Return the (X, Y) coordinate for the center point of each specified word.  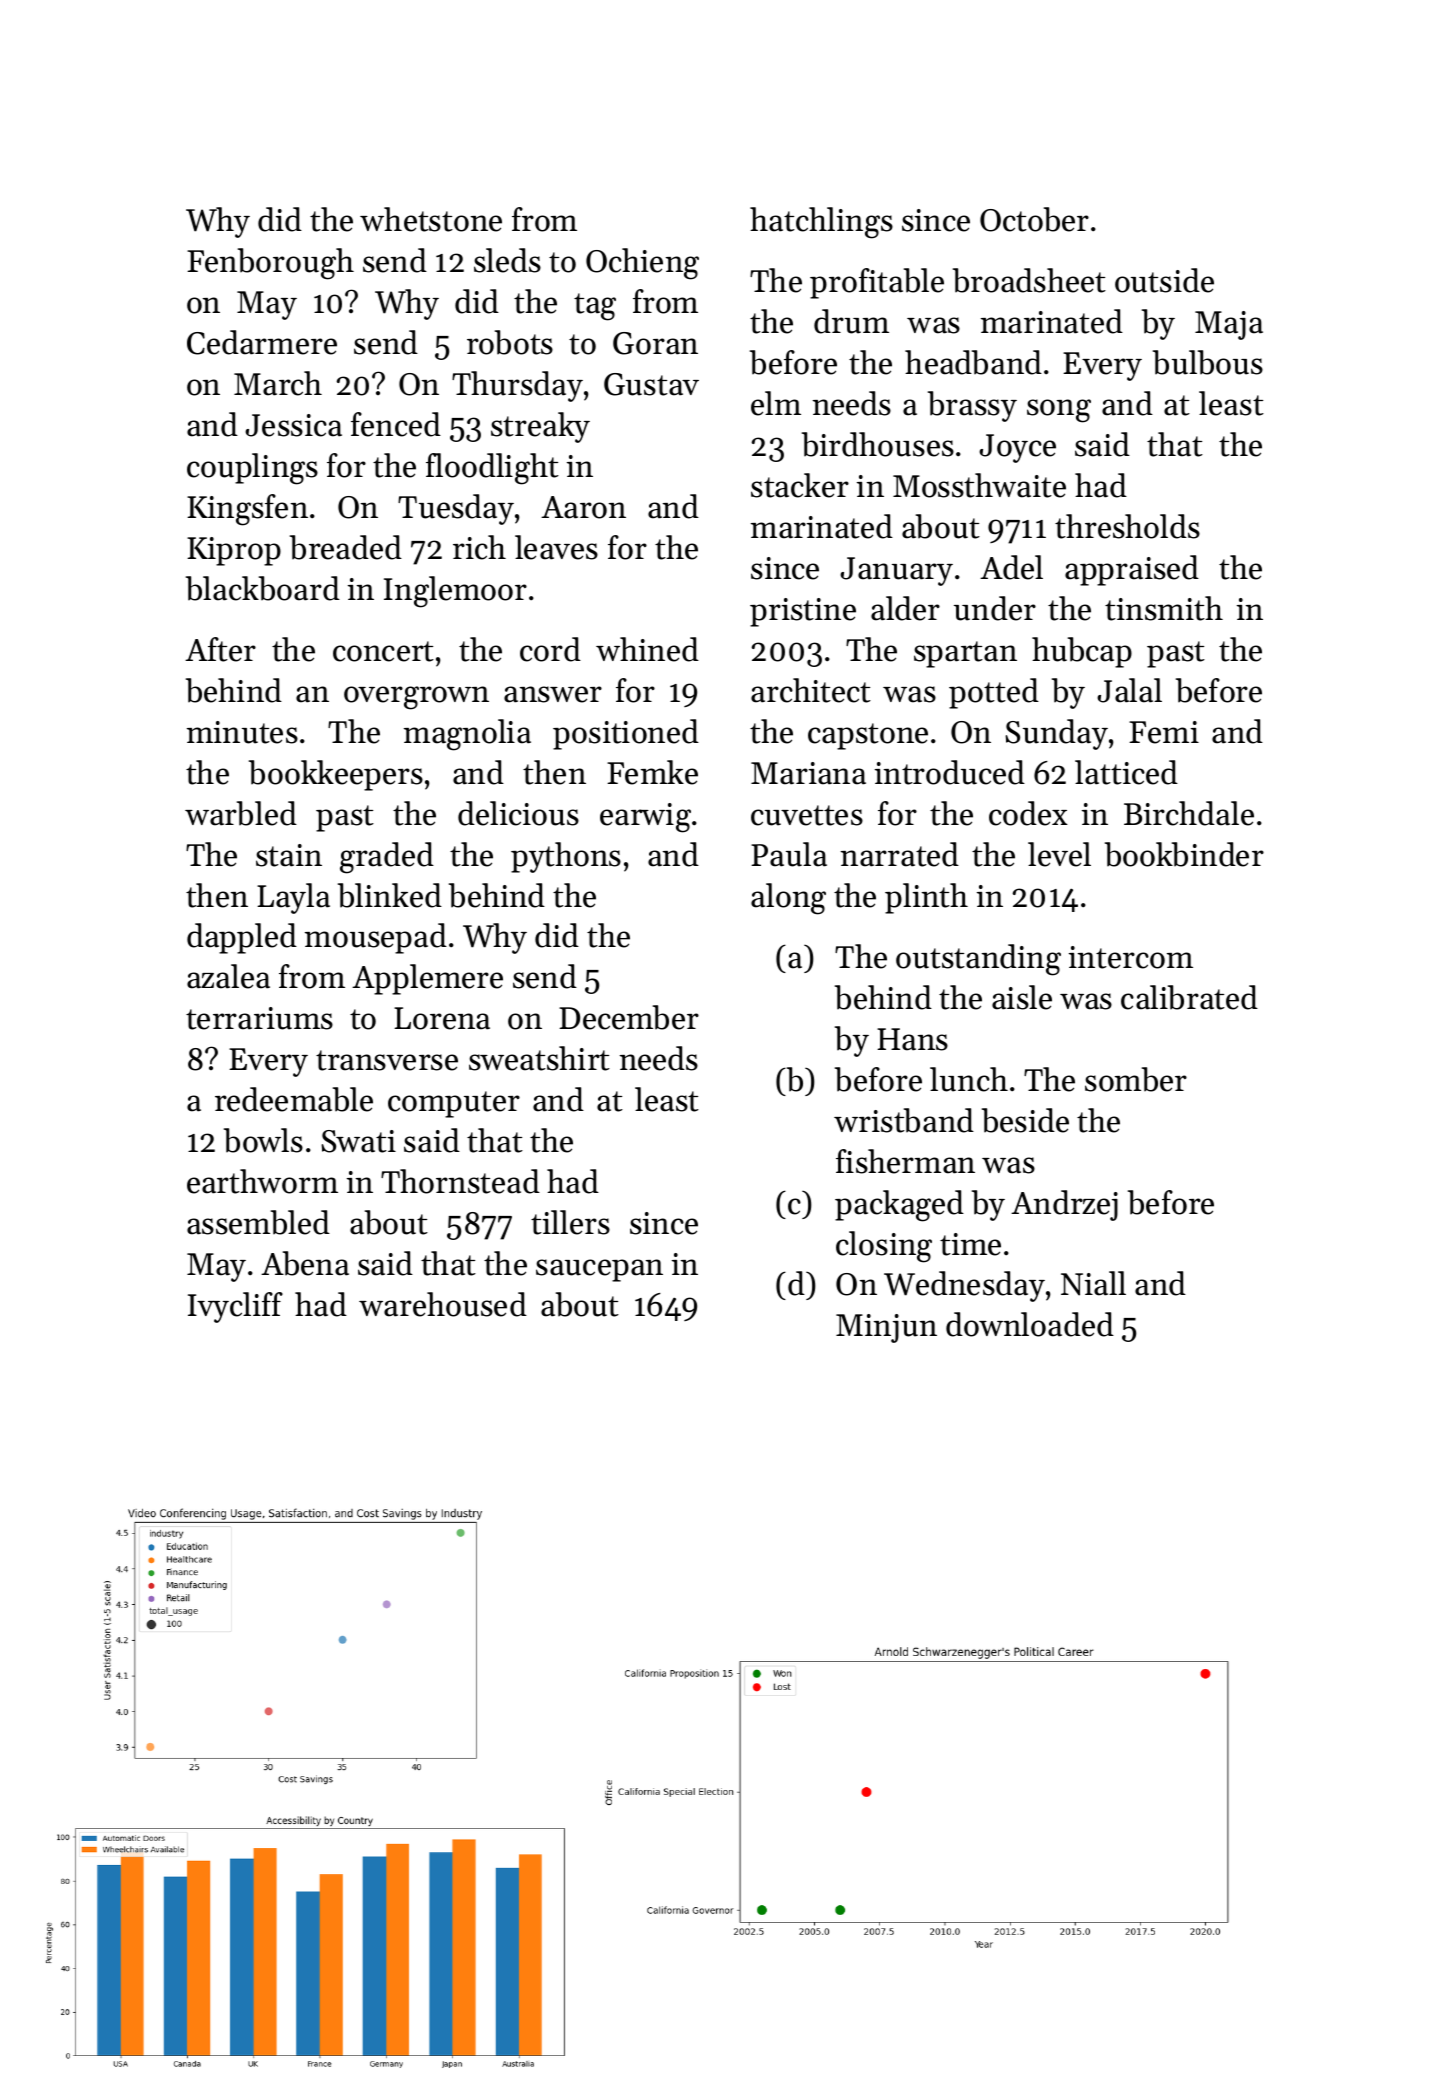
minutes (242, 732)
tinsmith (1164, 608)
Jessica (293, 425)
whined (647, 649)
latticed (1126, 772)
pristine (803, 612)
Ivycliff (235, 1307)
